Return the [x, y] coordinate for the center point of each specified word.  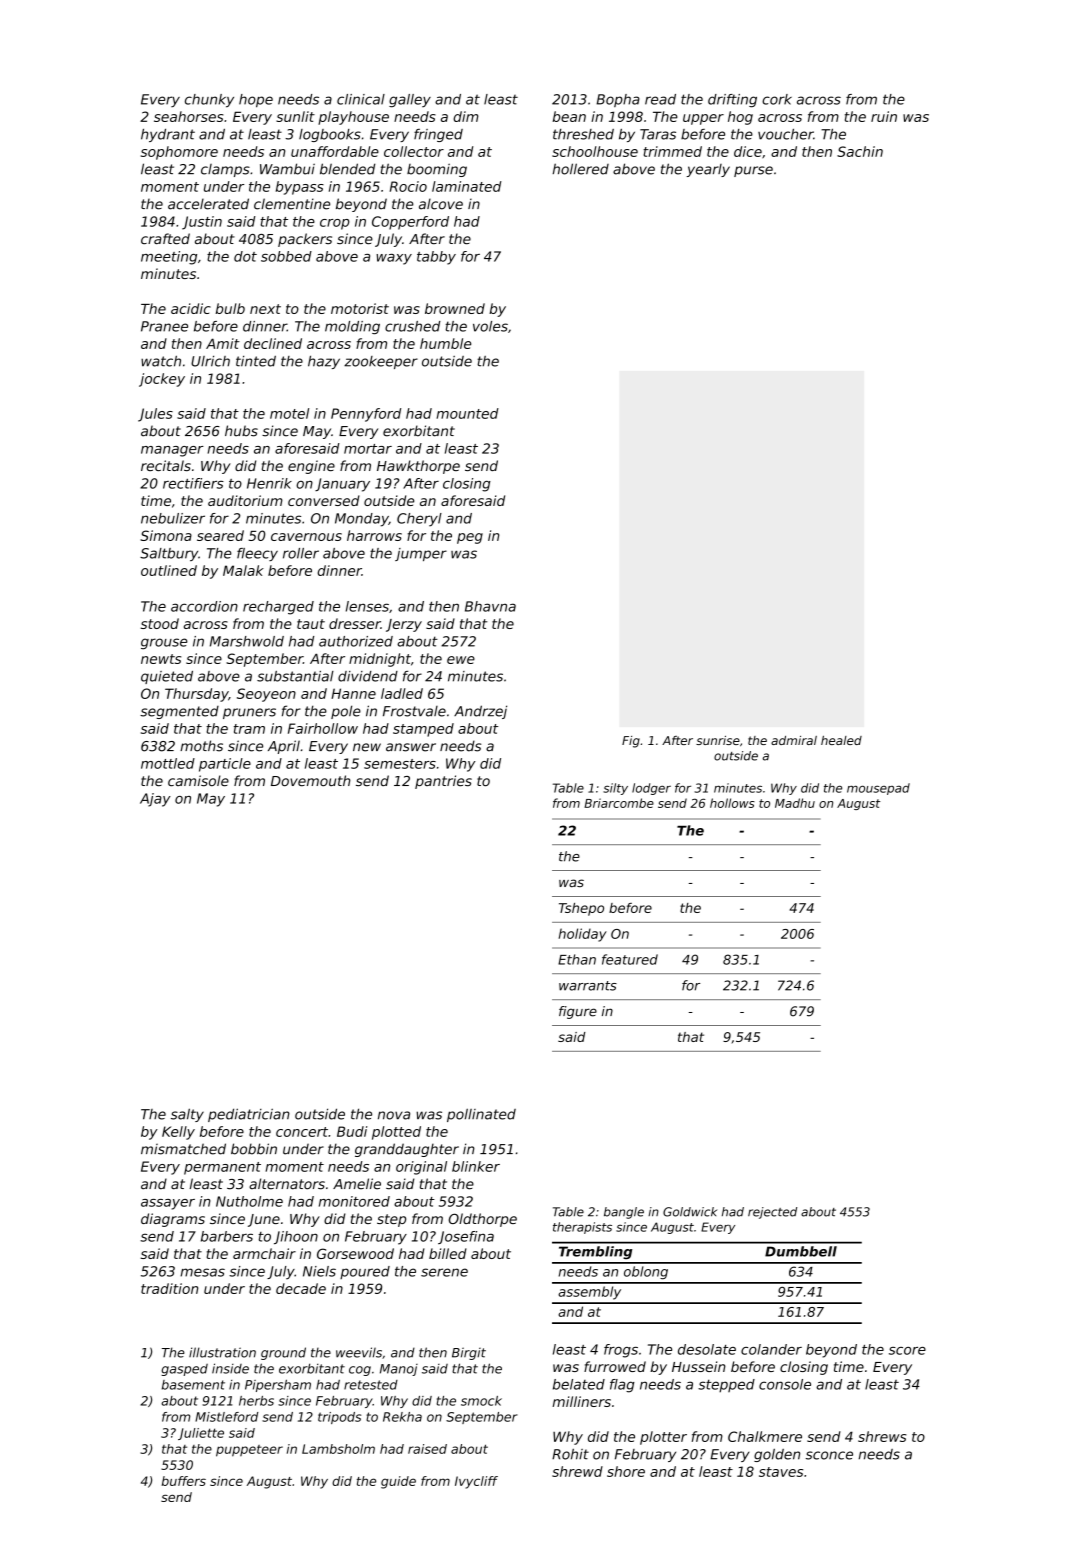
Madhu [795, 803]
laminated [467, 186]
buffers [184, 1481]
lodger [651, 789]
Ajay [155, 800]
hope [256, 101]
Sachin [860, 151]
